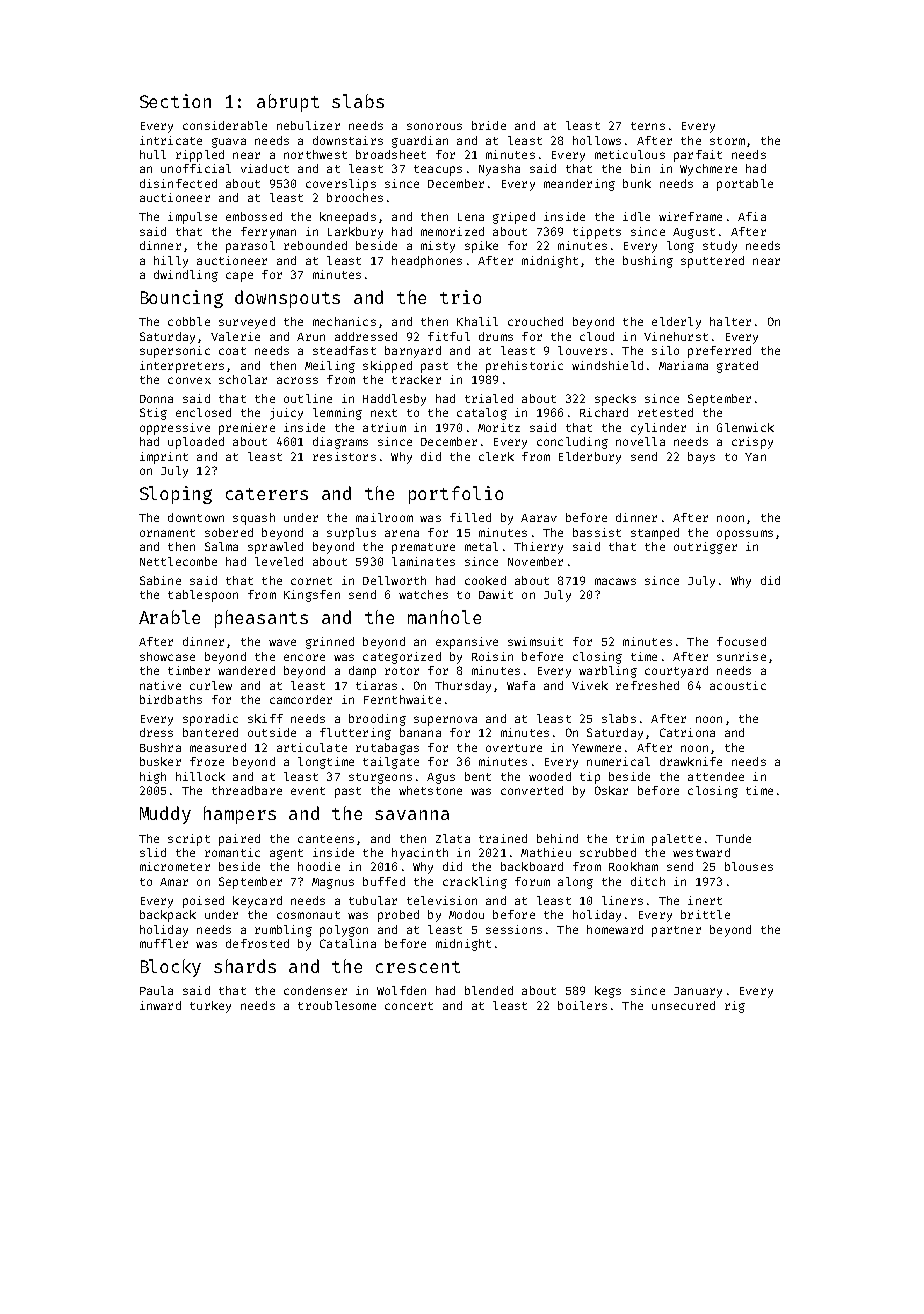  Describe the element at coordinates (418, 967) in the screenshot. I see `crescent` at that location.
